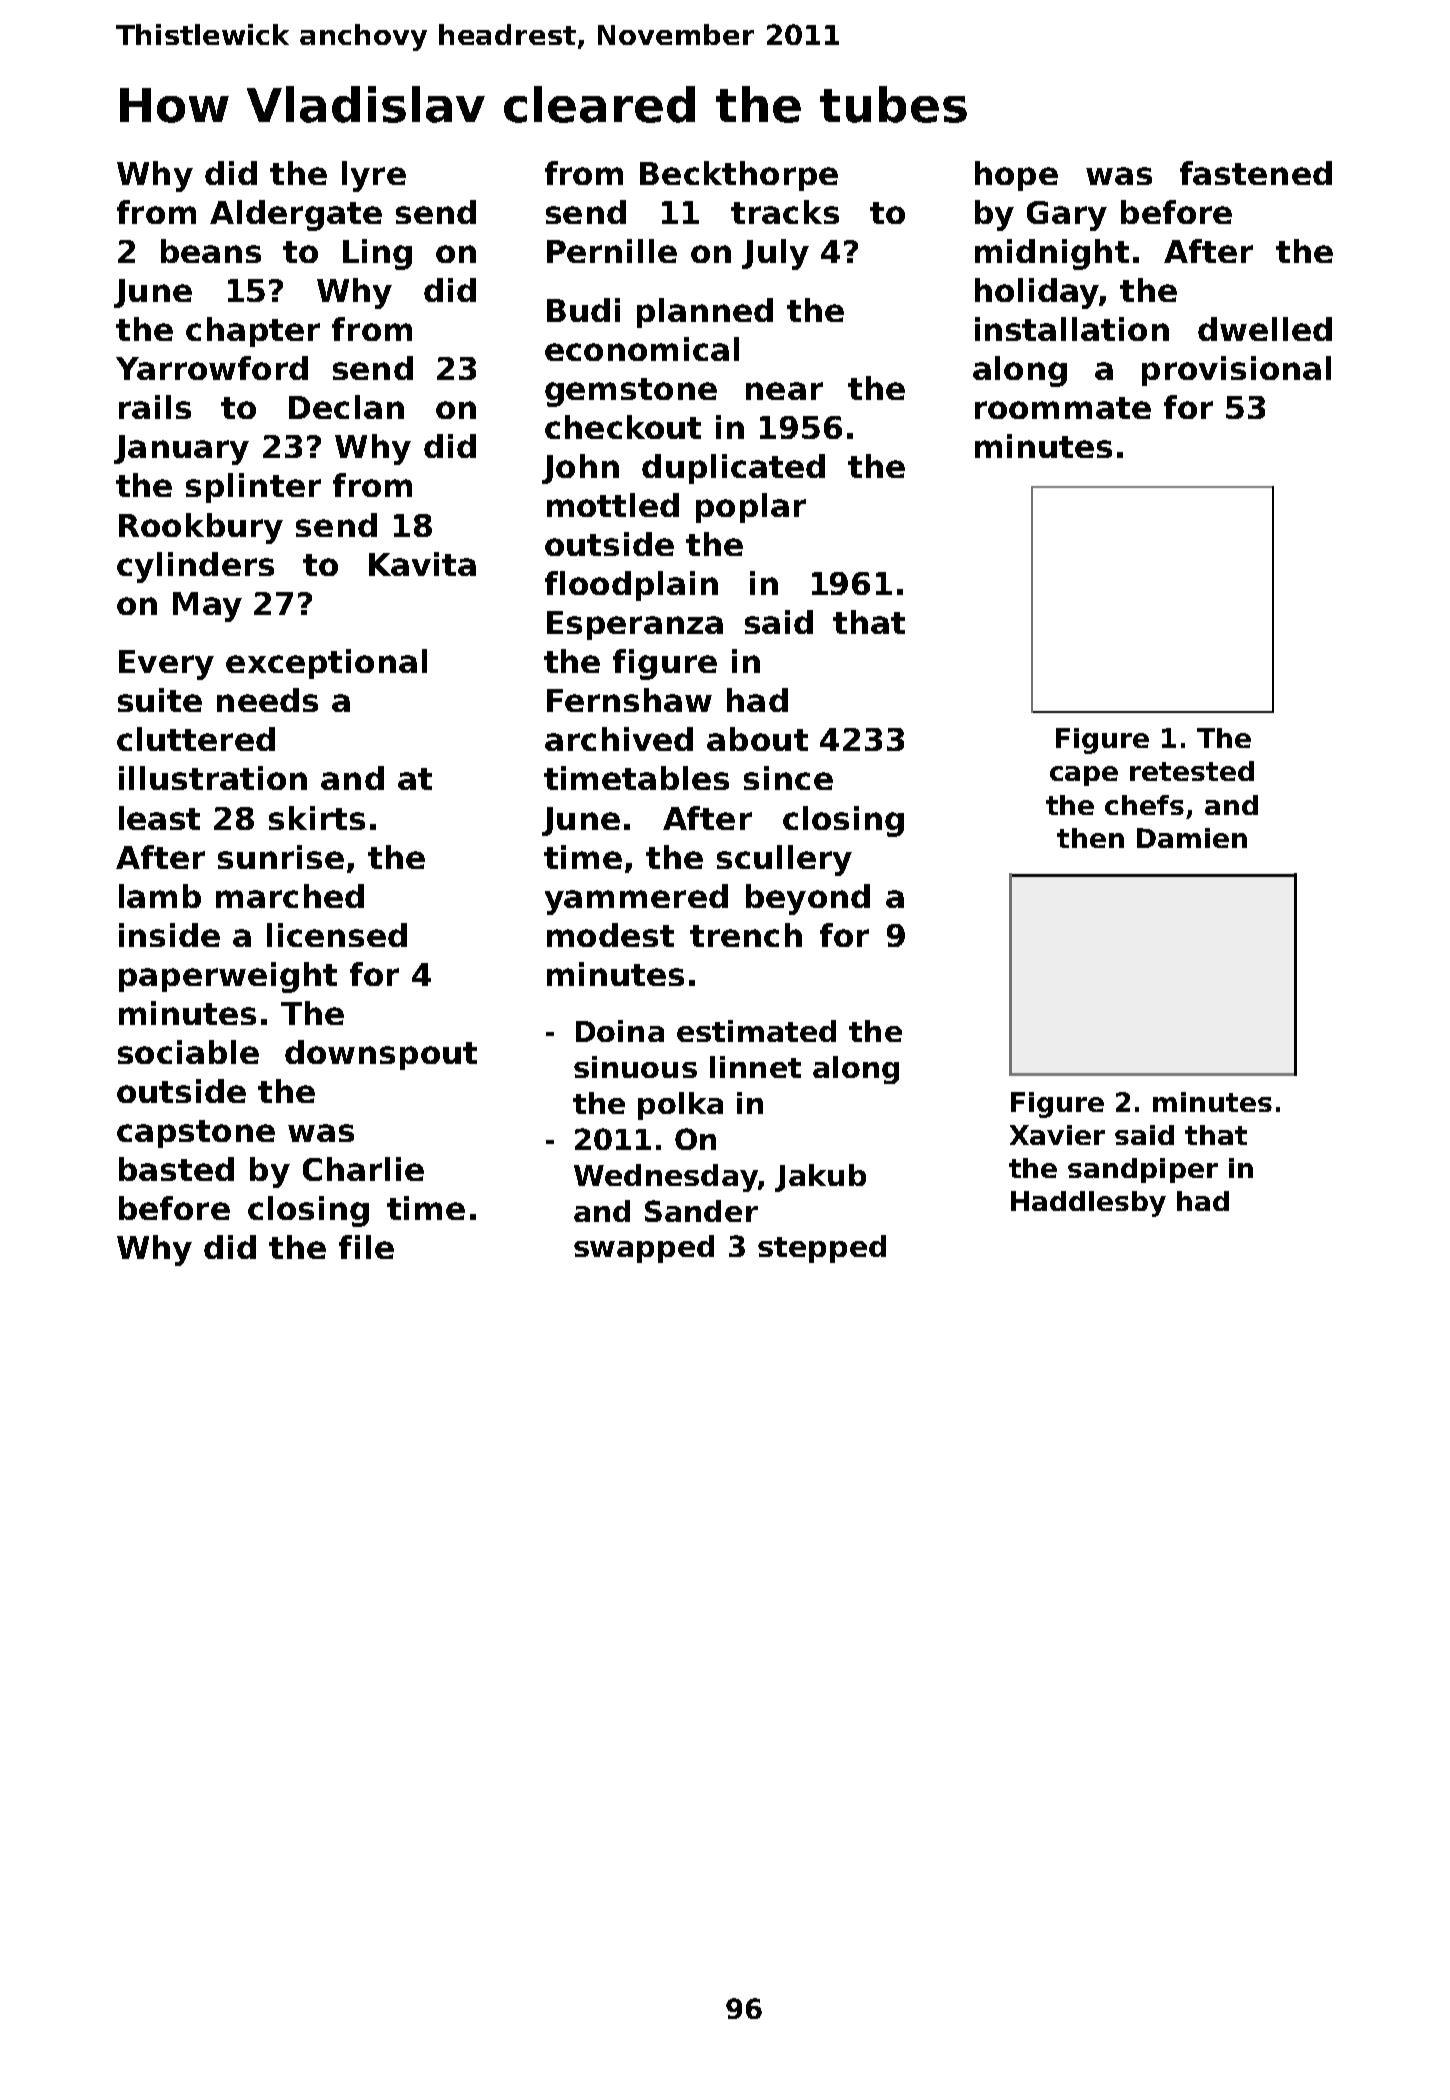  What do you see at coordinates (739, 176) in the screenshot?
I see `Beckthorpe` at bounding box center [739, 176].
